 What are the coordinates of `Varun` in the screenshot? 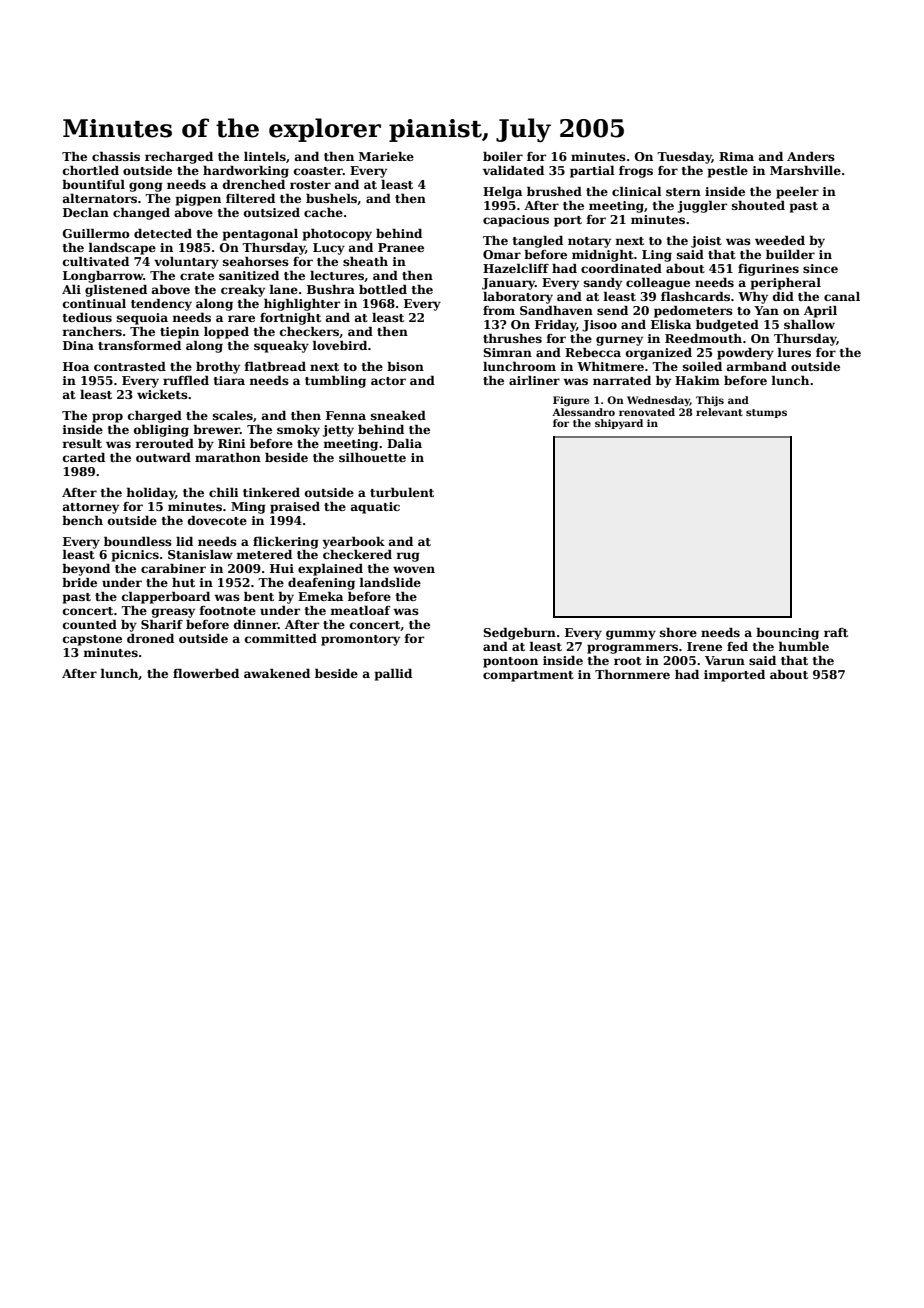 It's located at (725, 660).
